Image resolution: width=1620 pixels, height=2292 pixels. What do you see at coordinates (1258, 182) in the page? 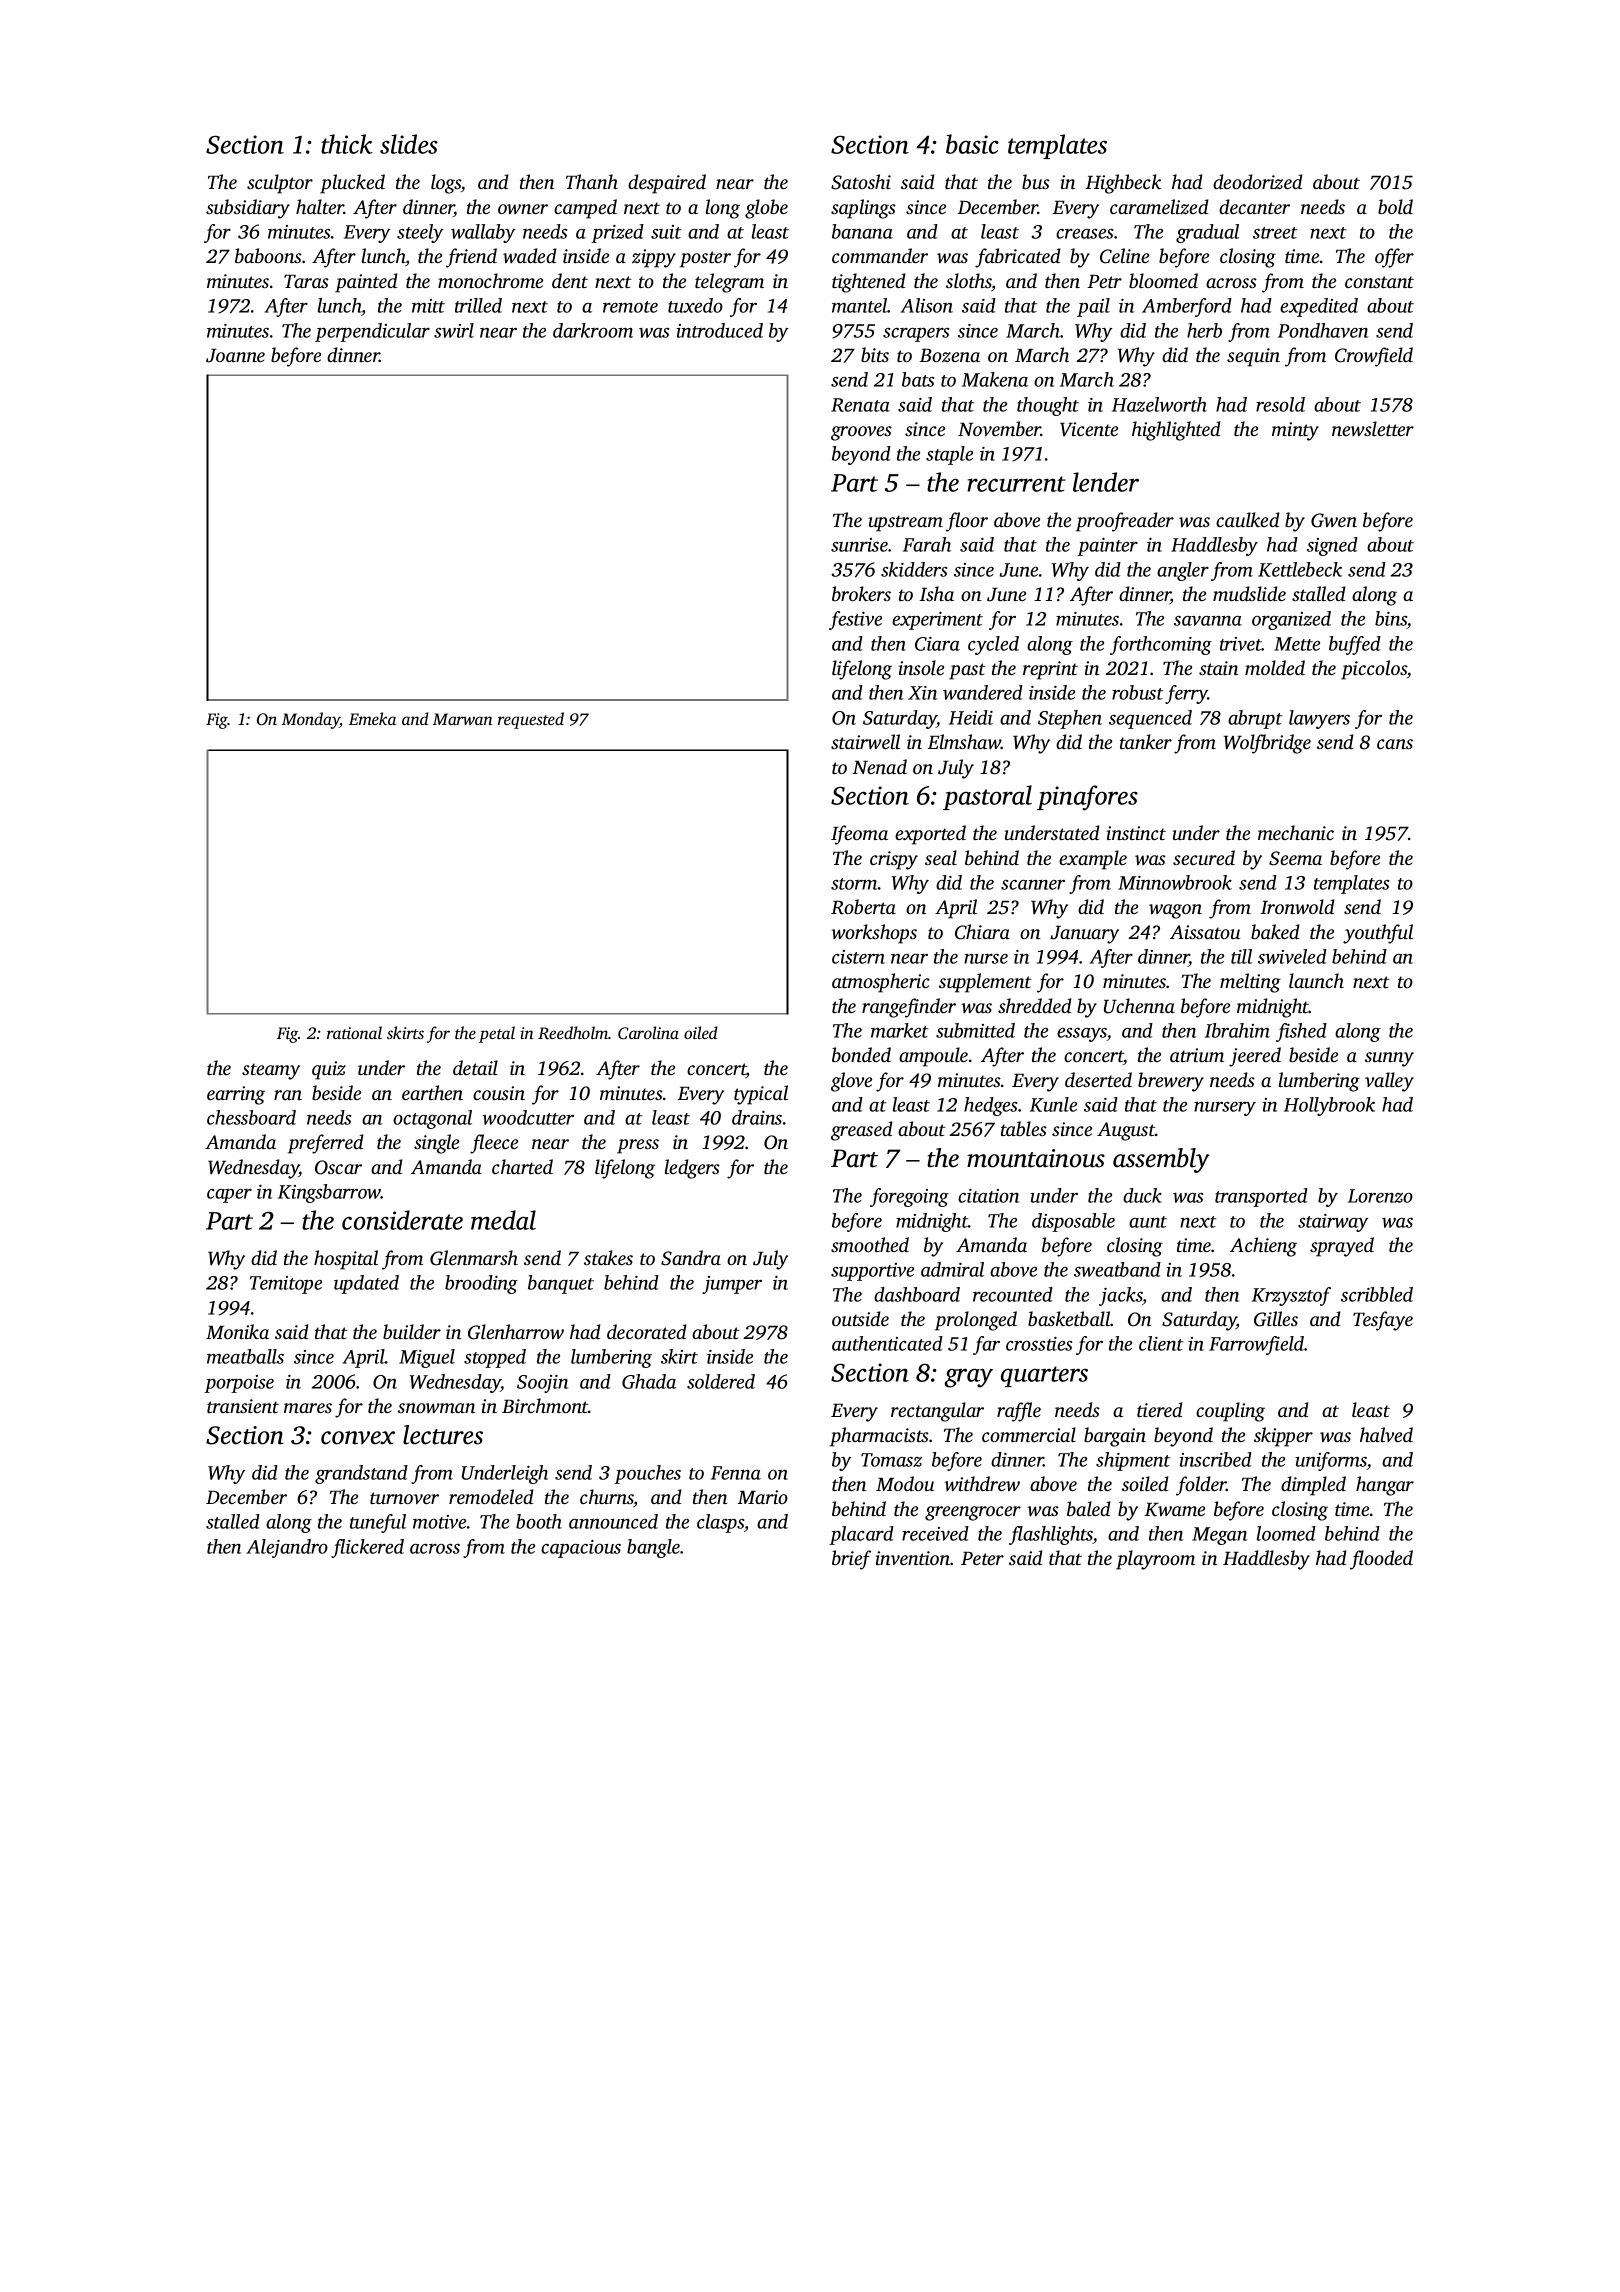
I see `deodorized` at bounding box center [1258, 182].
